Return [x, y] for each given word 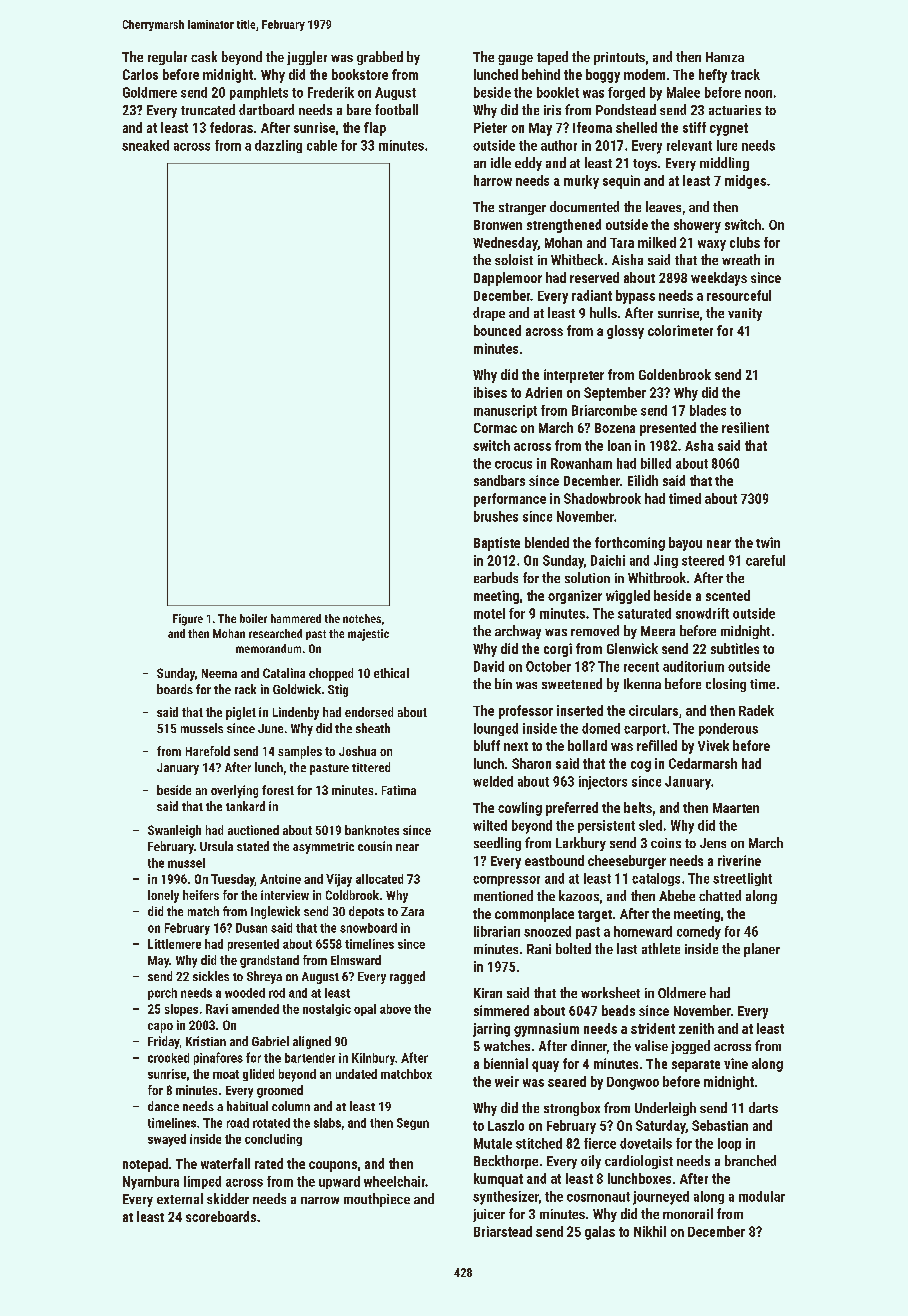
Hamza [725, 57]
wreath [741, 259]
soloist [514, 259]
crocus [513, 465]
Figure [188, 620]
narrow [320, 1200]
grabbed [380, 58]
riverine [739, 860]
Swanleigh [174, 831]
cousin [375, 846]
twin [768, 542]
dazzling [278, 146]
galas [600, 1233]
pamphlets [259, 93]
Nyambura [151, 1183]
